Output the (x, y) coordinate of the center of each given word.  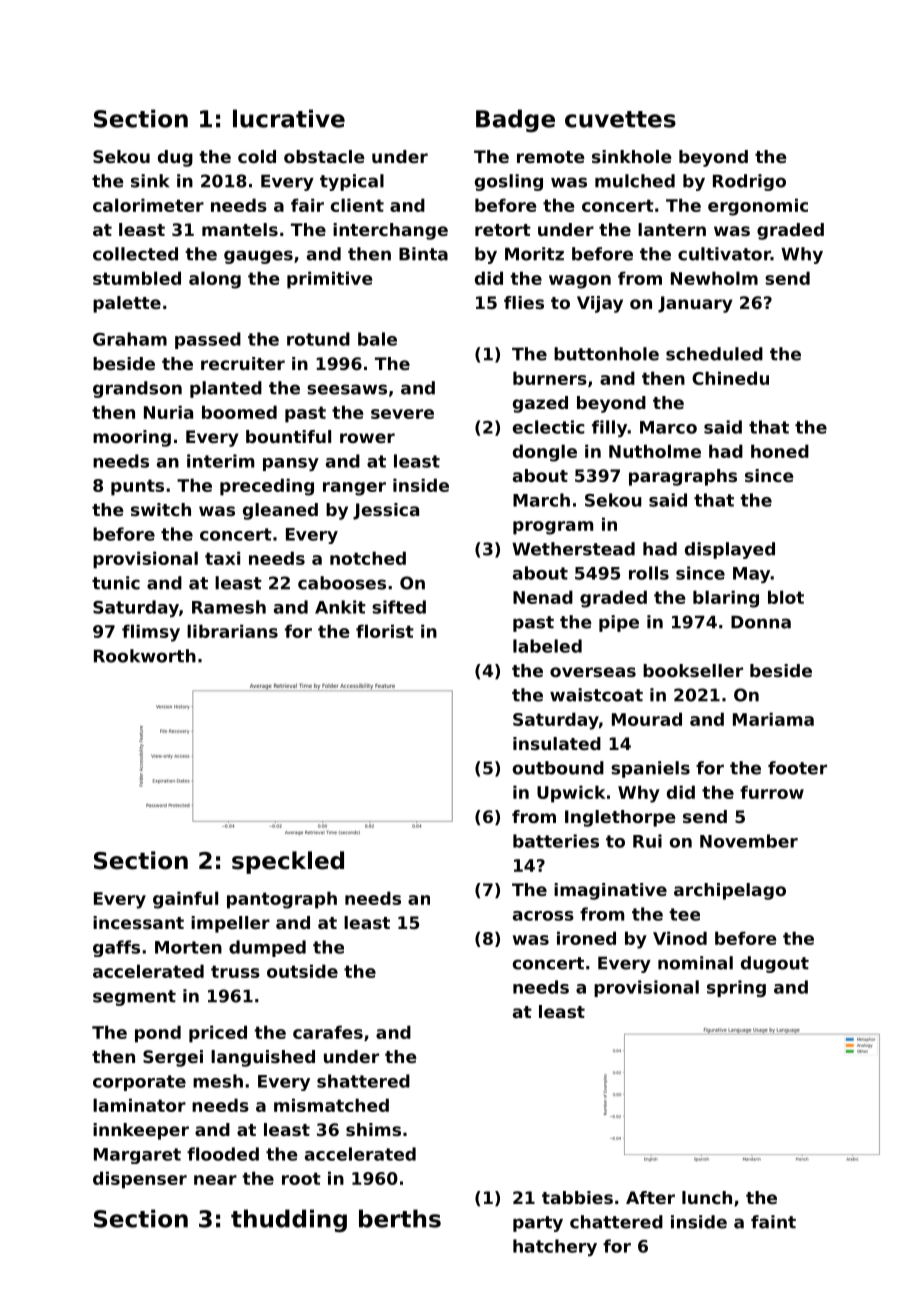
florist (385, 631)
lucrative (289, 118)
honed (780, 451)
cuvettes (620, 119)
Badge (515, 120)
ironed (586, 938)
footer (797, 768)
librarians (232, 631)
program (553, 528)
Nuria (168, 412)
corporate (139, 1083)
